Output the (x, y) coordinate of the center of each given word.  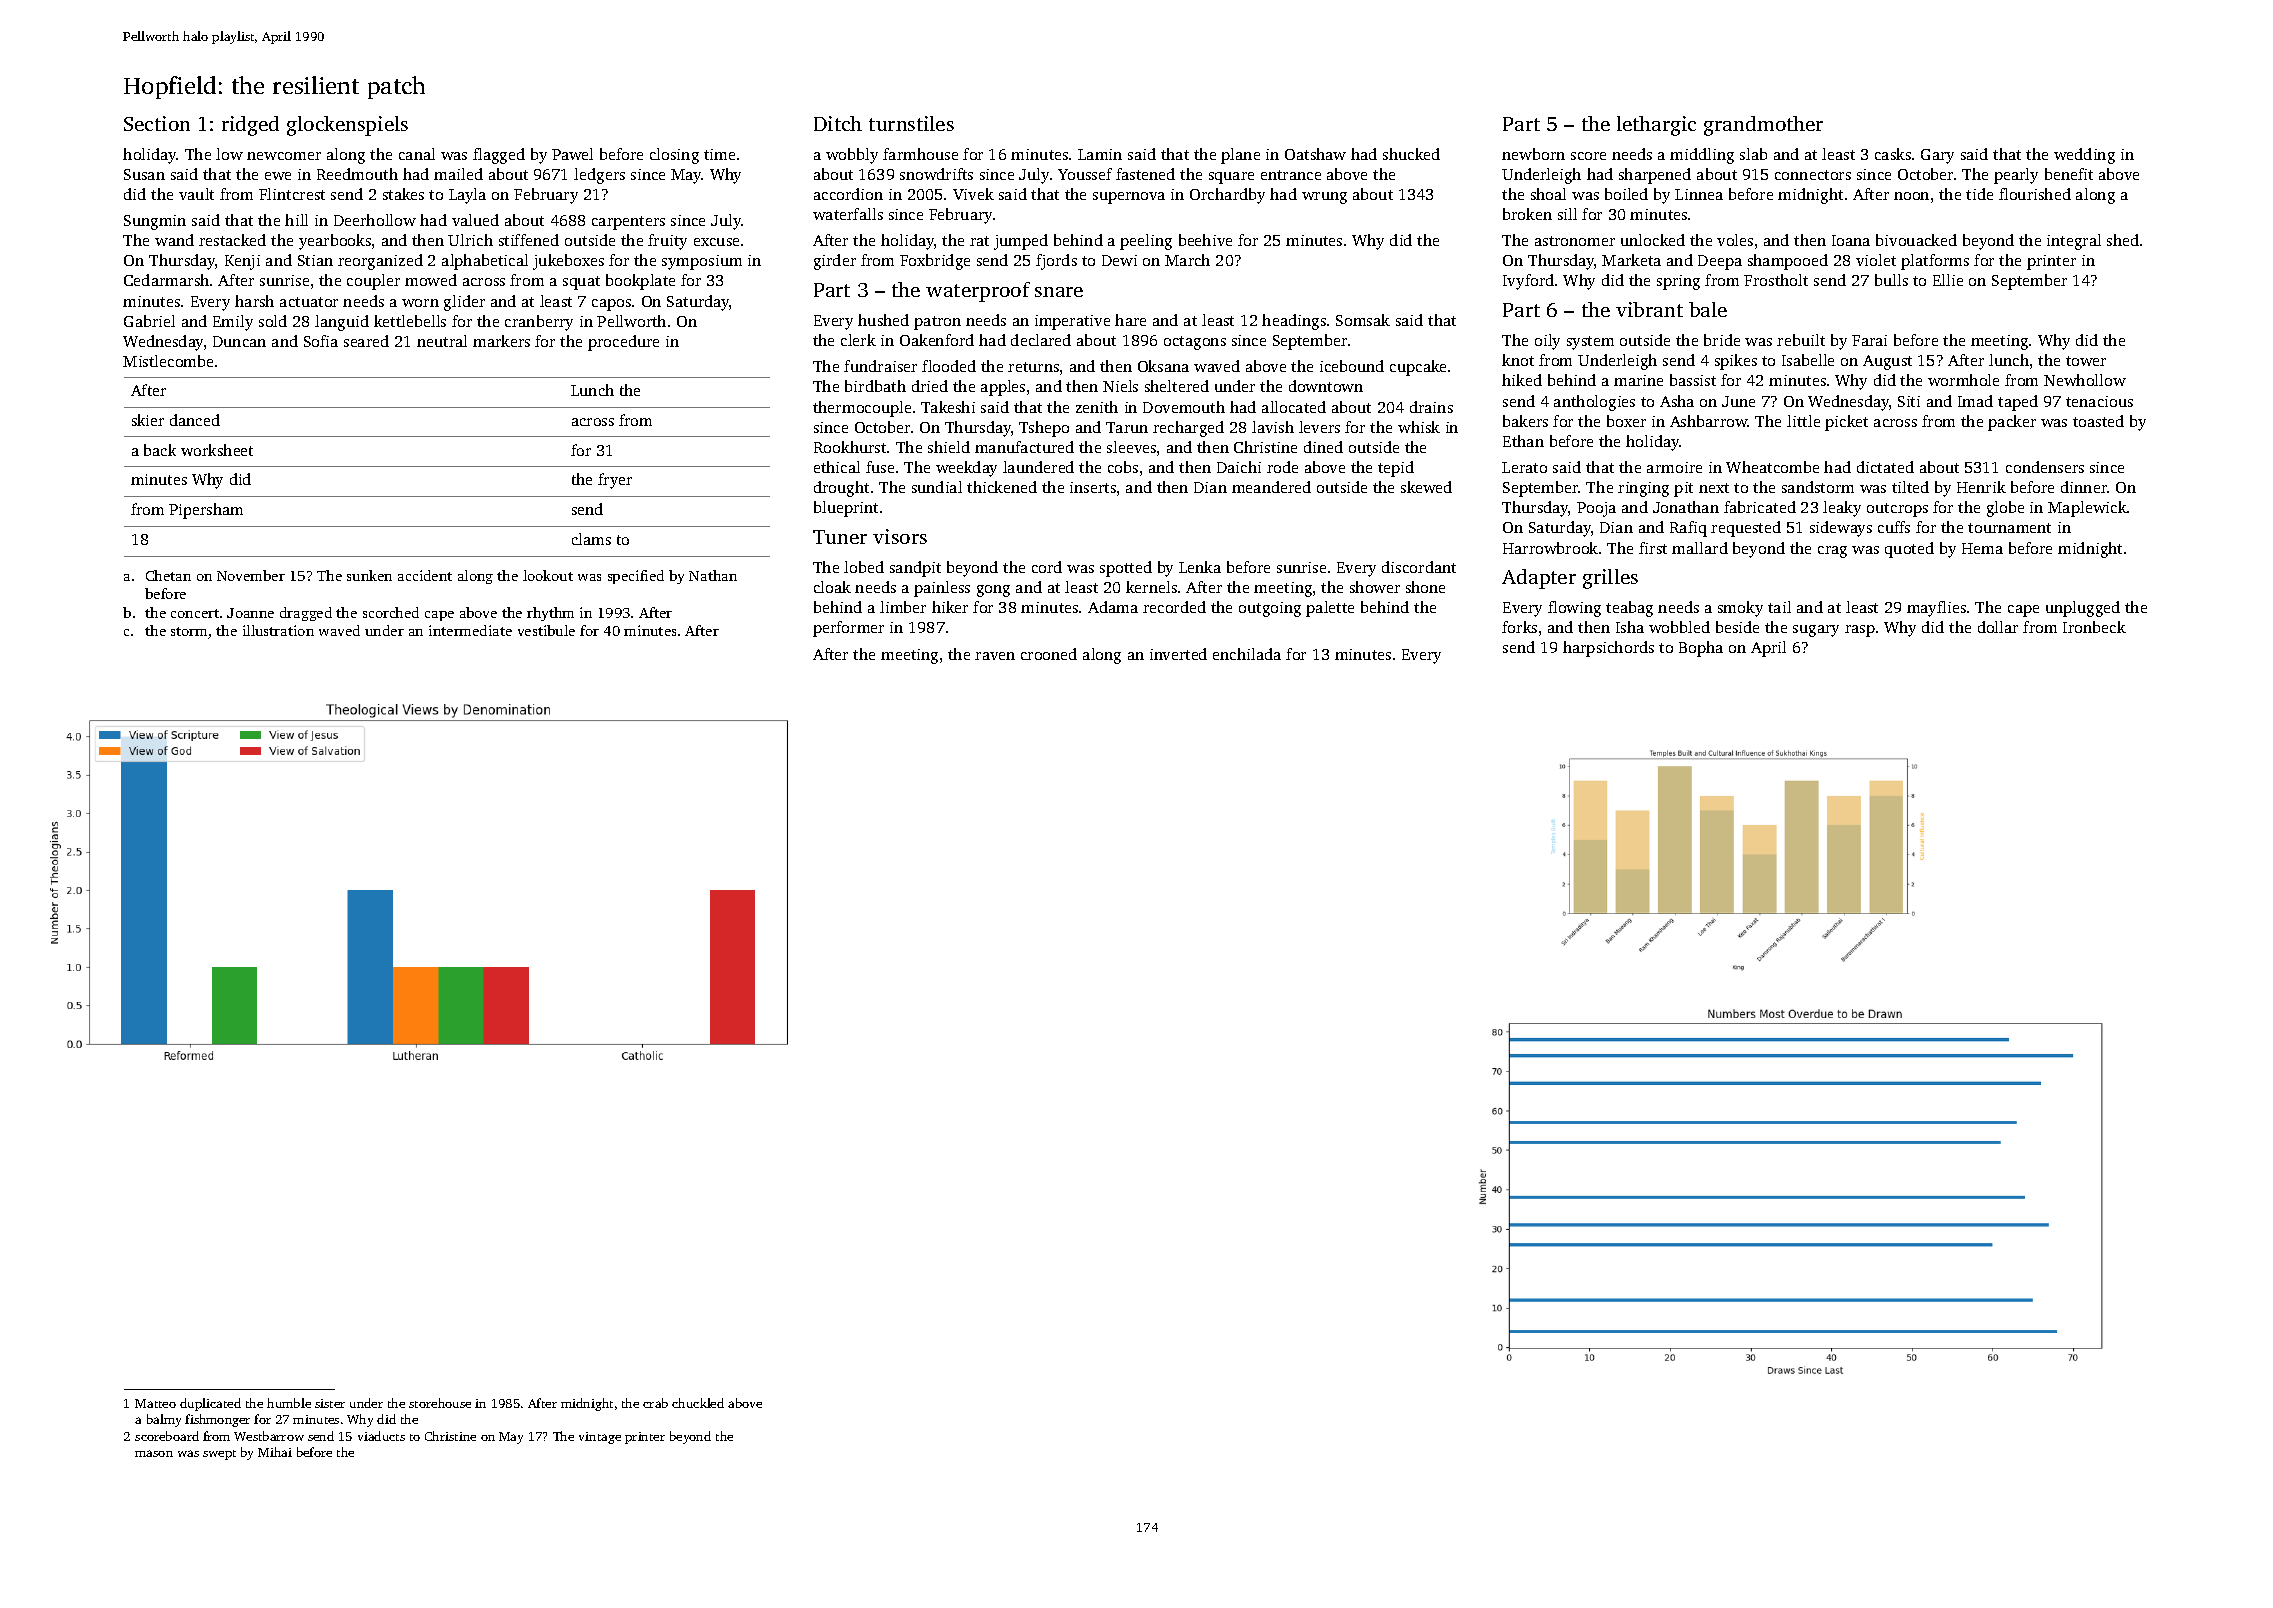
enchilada (1247, 654)
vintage (600, 1438)
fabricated (1760, 507)
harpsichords (1608, 649)
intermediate (470, 630)
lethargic (1656, 126)
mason (154, 1453)
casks (1893, 154)
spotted (1126, 569)
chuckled (698, 1403)
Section (157, 123)
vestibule (546, 630)
